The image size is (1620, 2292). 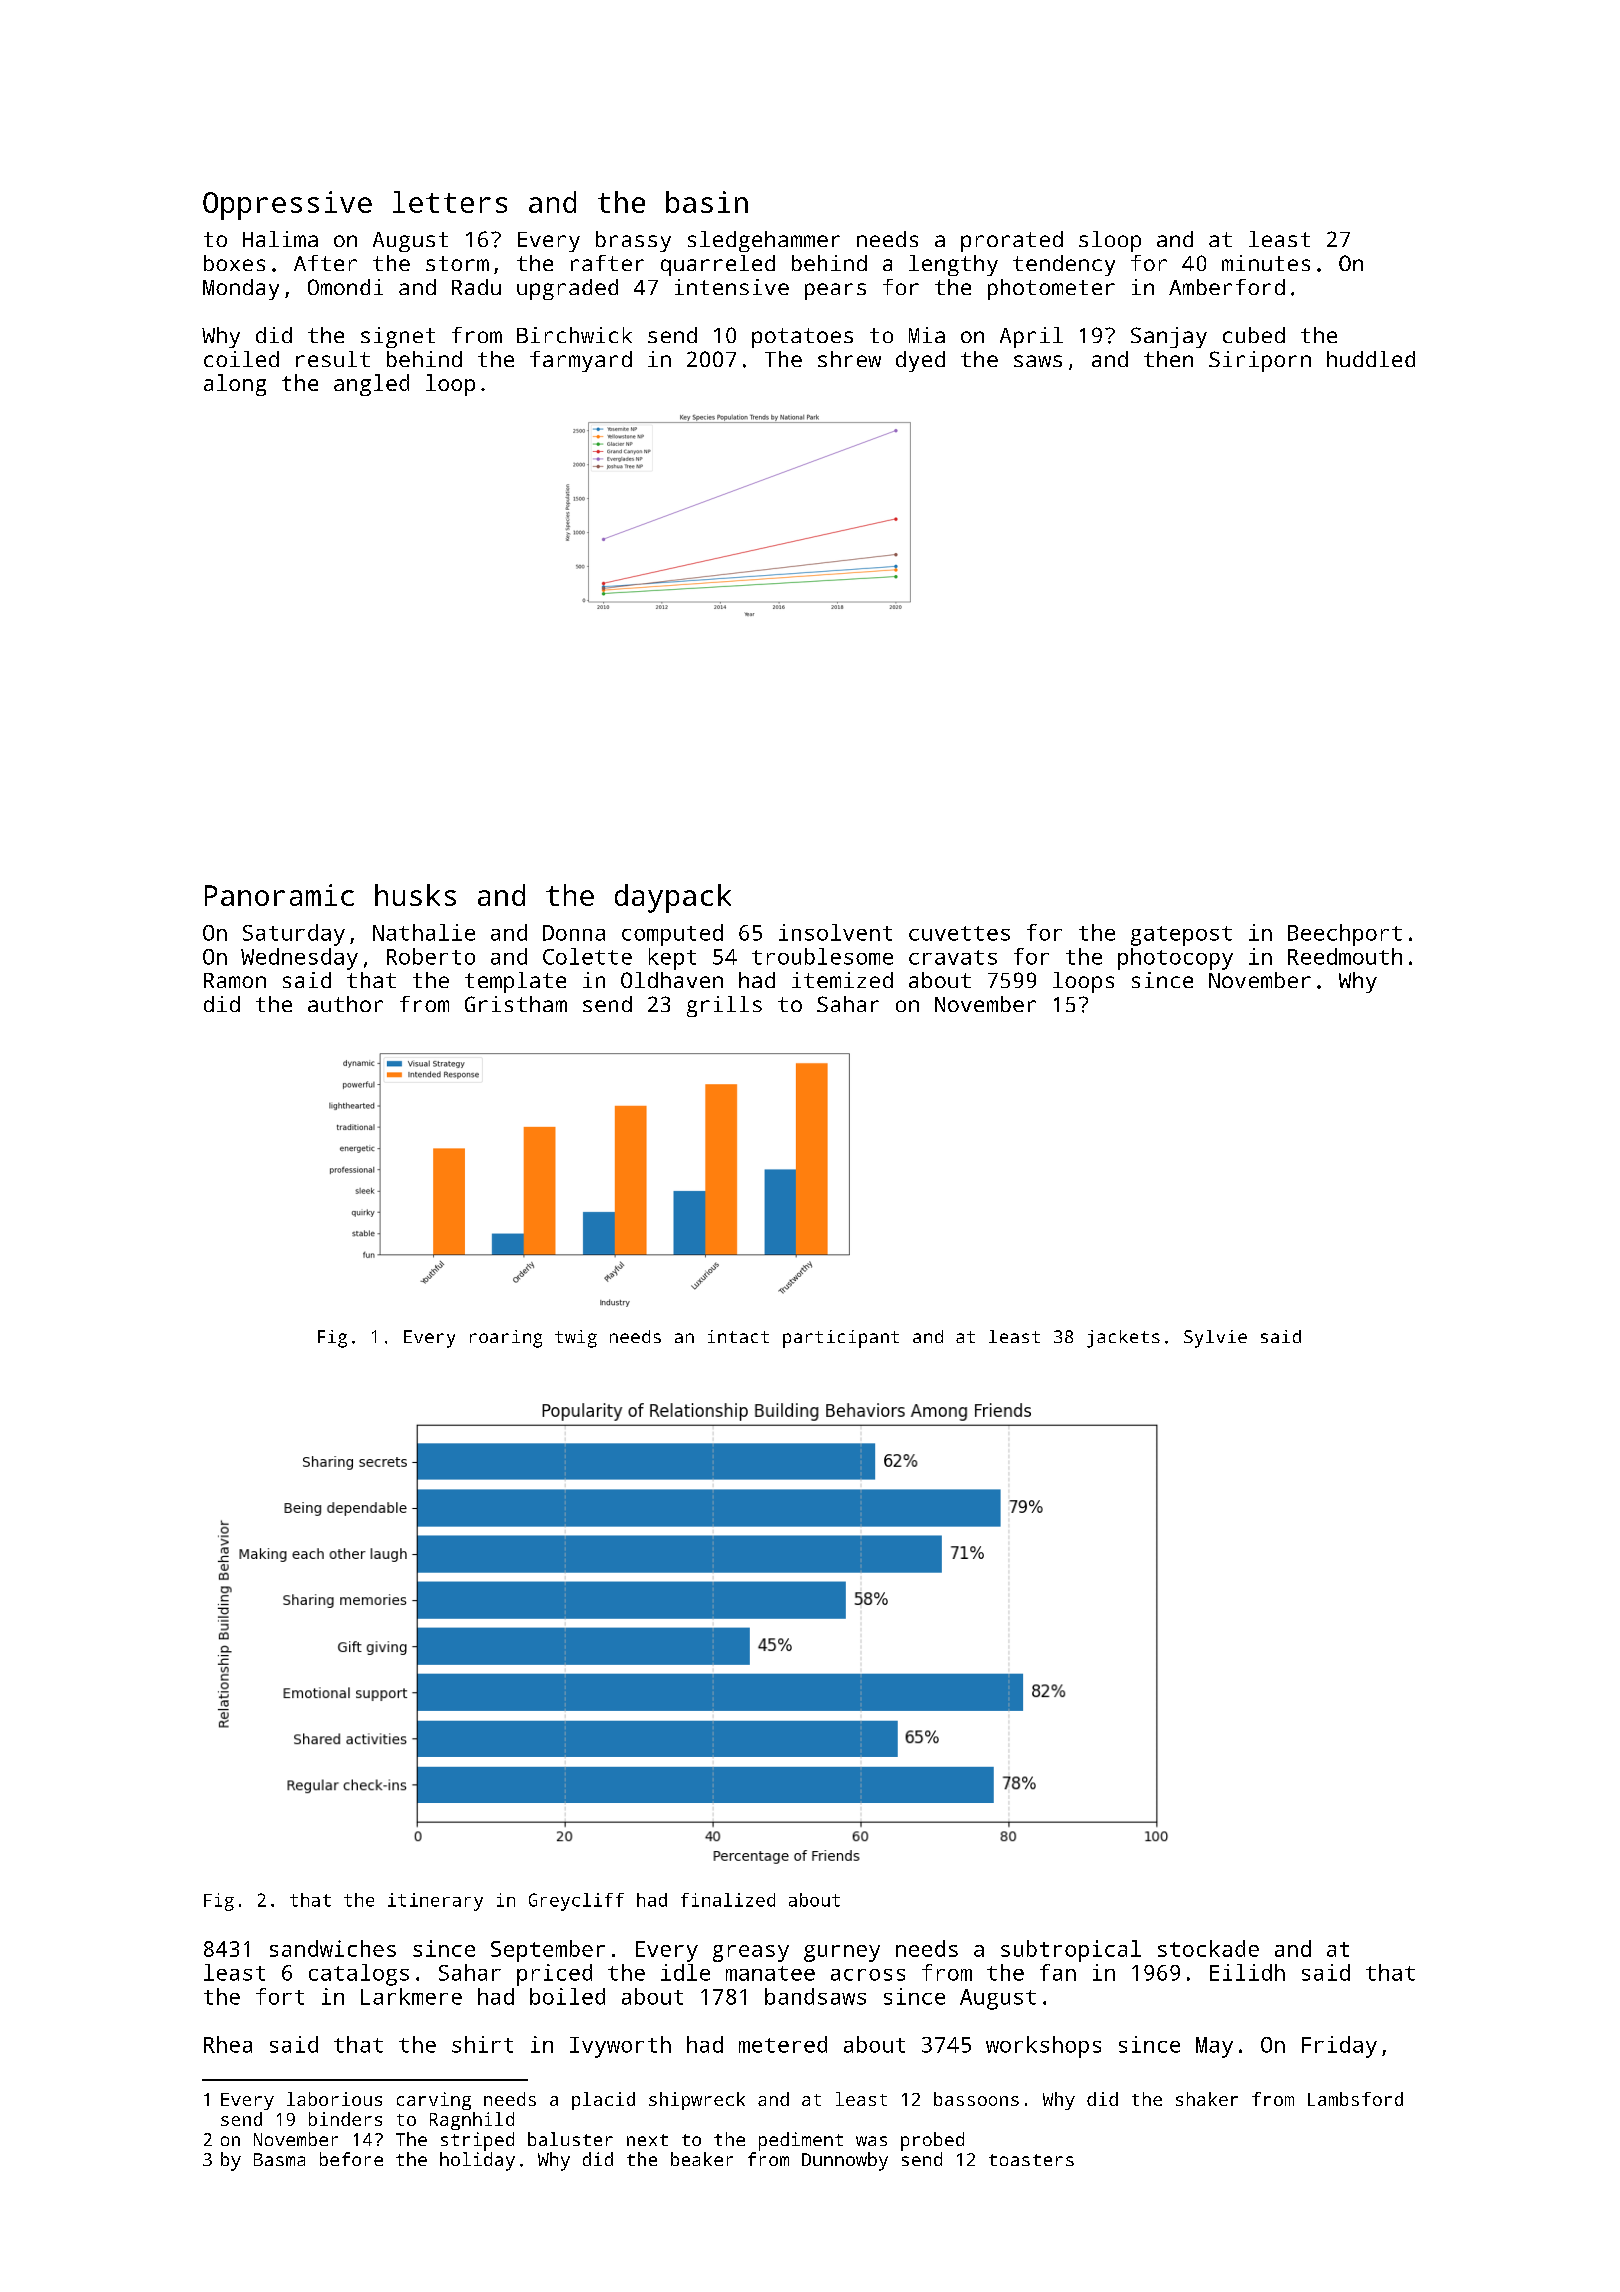 I want to click on before, so click(x=351, y=2159).
